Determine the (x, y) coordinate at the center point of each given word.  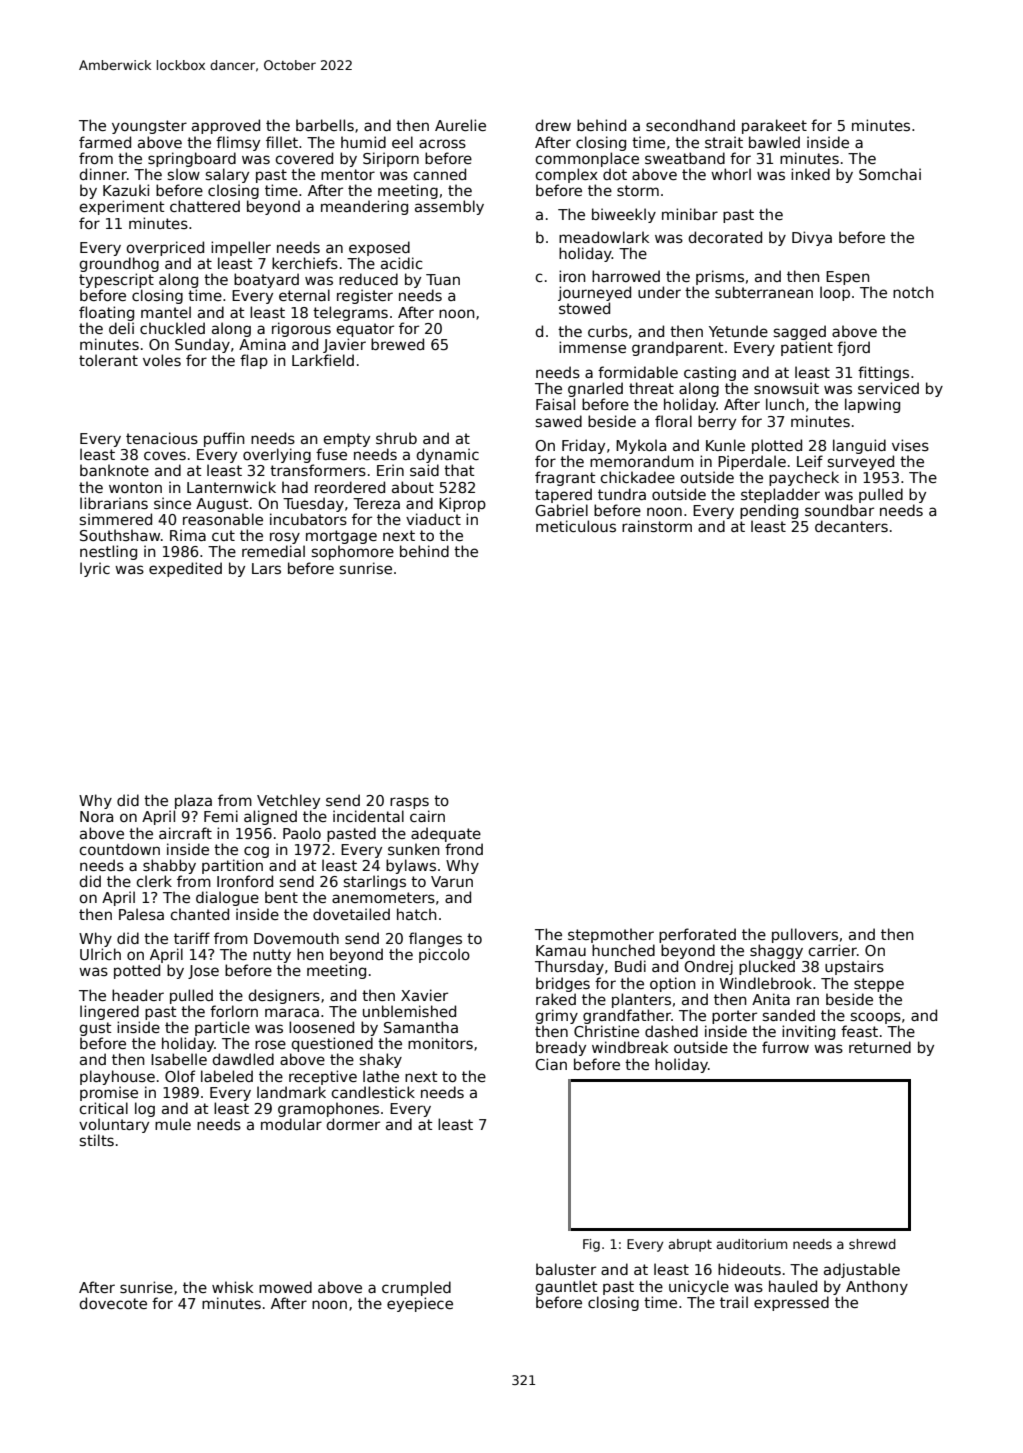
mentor (348, 174)
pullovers (805, 935)
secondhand (690, 125)
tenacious (162, 438)
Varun (452, 881)
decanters (851, 526)
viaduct (433, 519)
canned (439, 174)
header (138, 995)
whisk (232, 1287)
